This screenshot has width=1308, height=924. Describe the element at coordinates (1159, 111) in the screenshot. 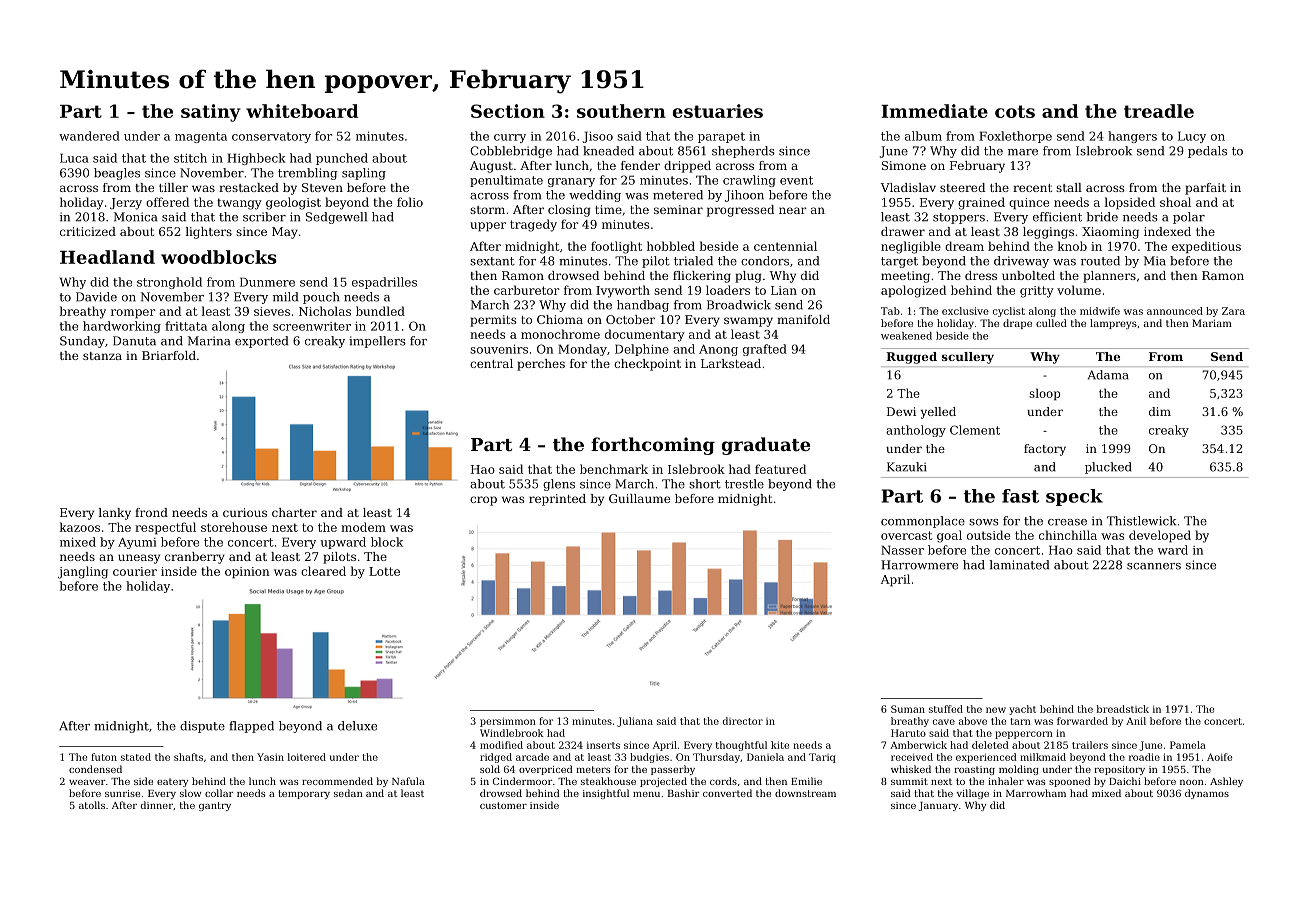

I see `treadle` at that location.
